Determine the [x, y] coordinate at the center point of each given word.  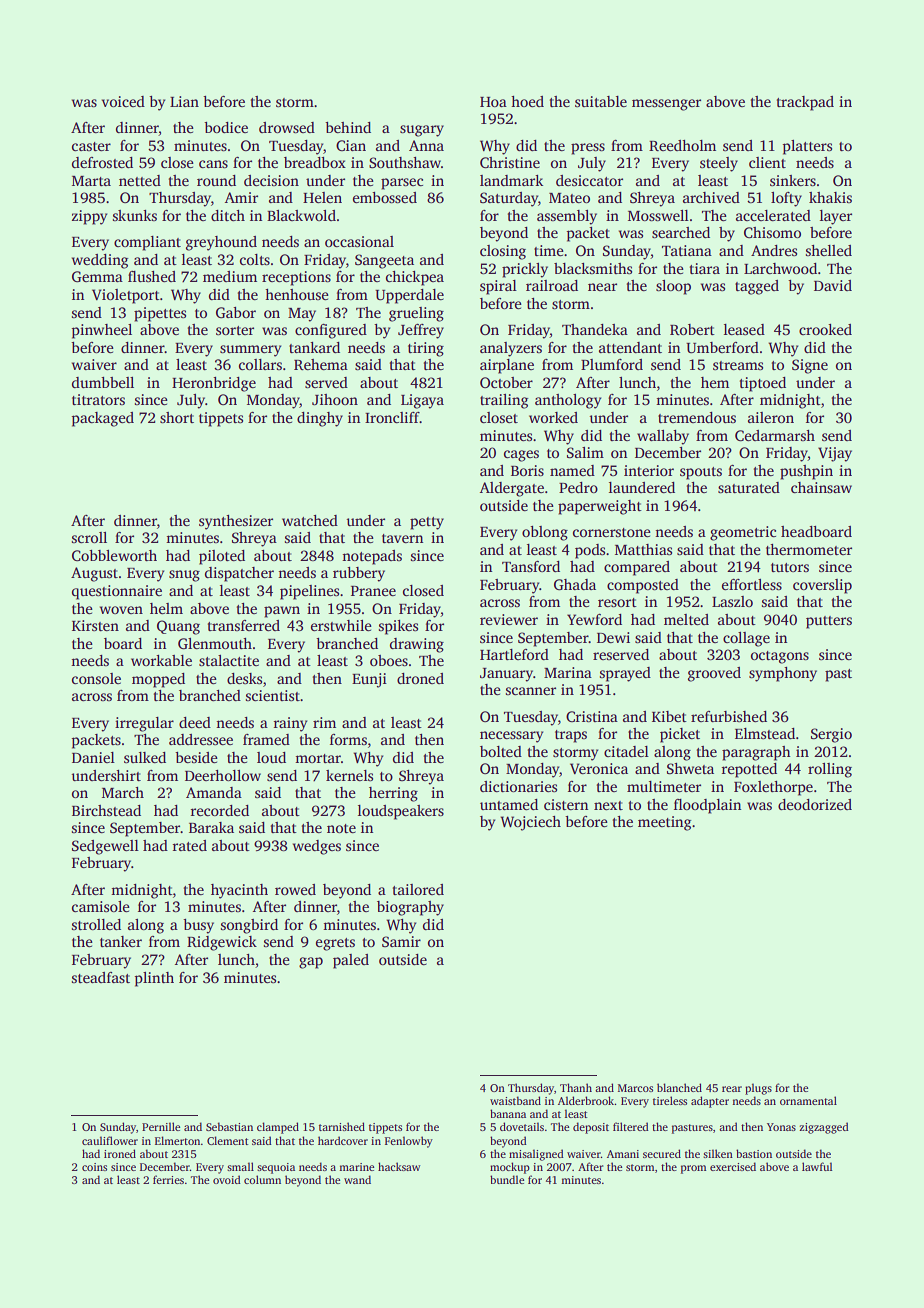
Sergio [831, 735]
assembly [567, 217]
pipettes [160, 314]
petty [427, 523]
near [602, 287]
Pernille [161, 1126]
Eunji [369, 680]
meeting [664, 823]
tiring [426, 349]
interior [649, 470]
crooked [825, 329]
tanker [121, 941]
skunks [135, 215]
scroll [89, 537]
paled [351, 961]
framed [266, 739]
